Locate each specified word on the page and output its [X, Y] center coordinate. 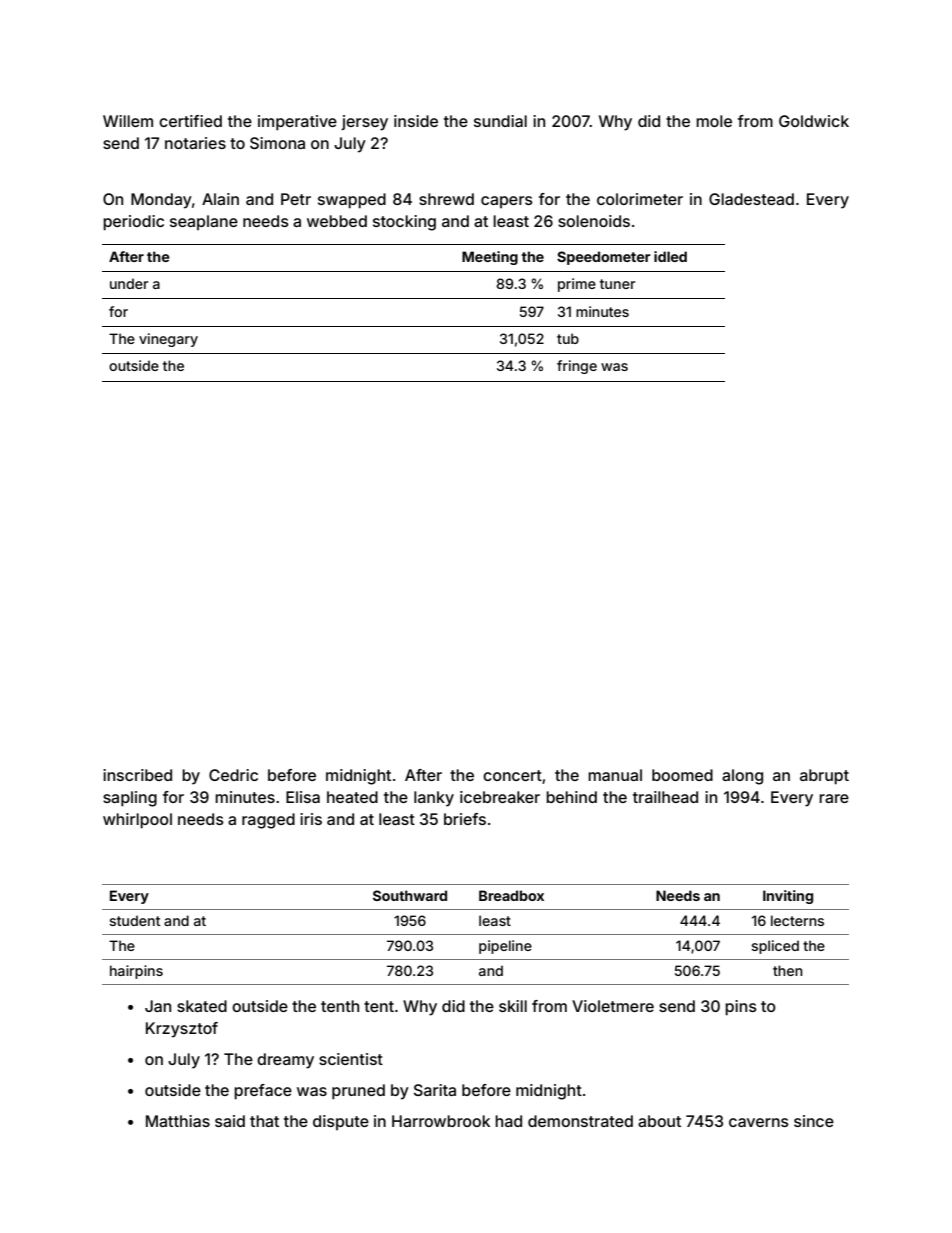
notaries [195, 143]
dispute [341, 1122]
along [742, 777]
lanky [434, 799]
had [508, 1121]
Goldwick [814, 121]
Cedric [233, 775]
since [814, 1121]
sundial [500, 121]
